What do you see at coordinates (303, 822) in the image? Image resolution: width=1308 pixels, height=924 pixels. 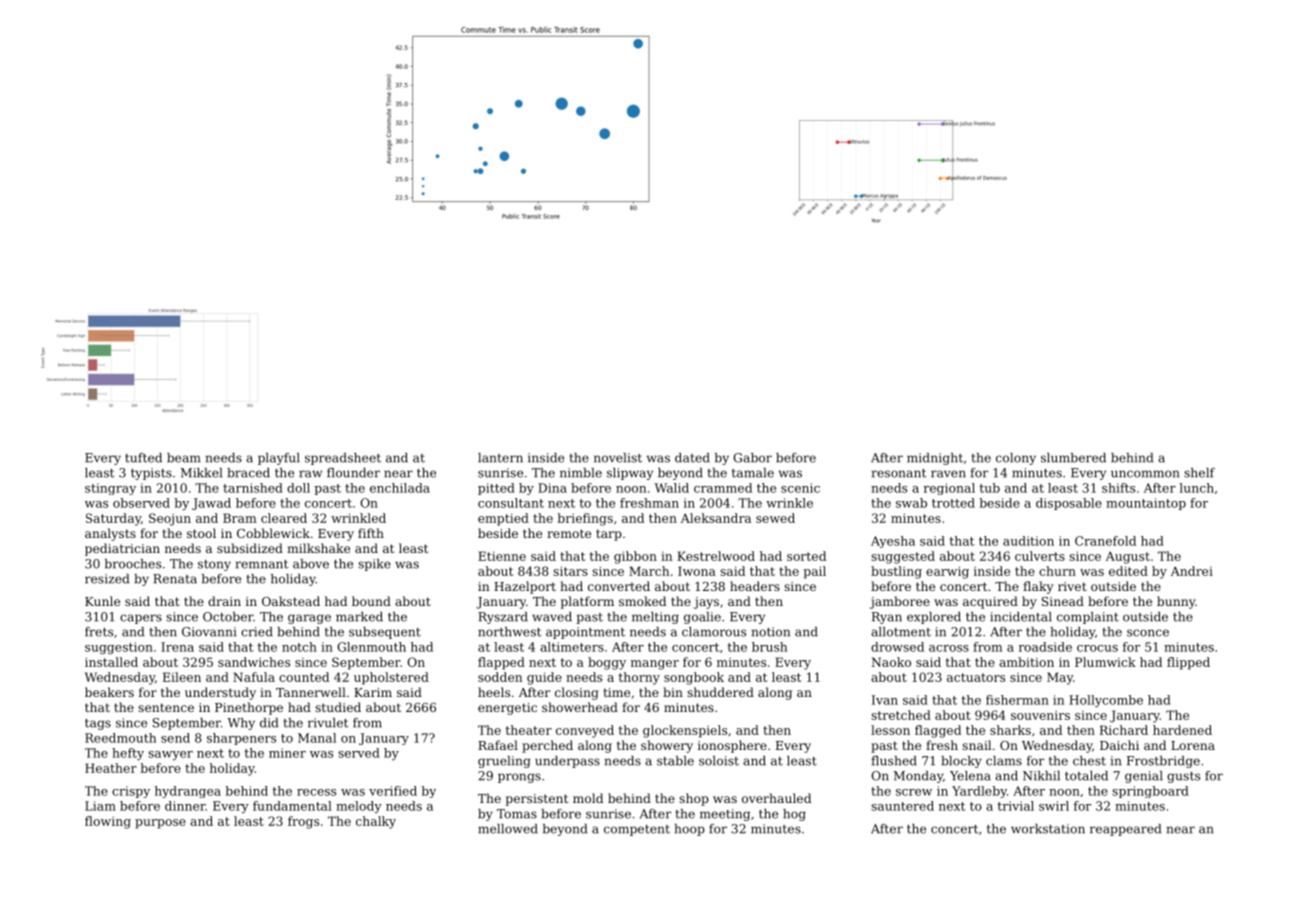 I see `frogs` at bounding box center [303, 822].
